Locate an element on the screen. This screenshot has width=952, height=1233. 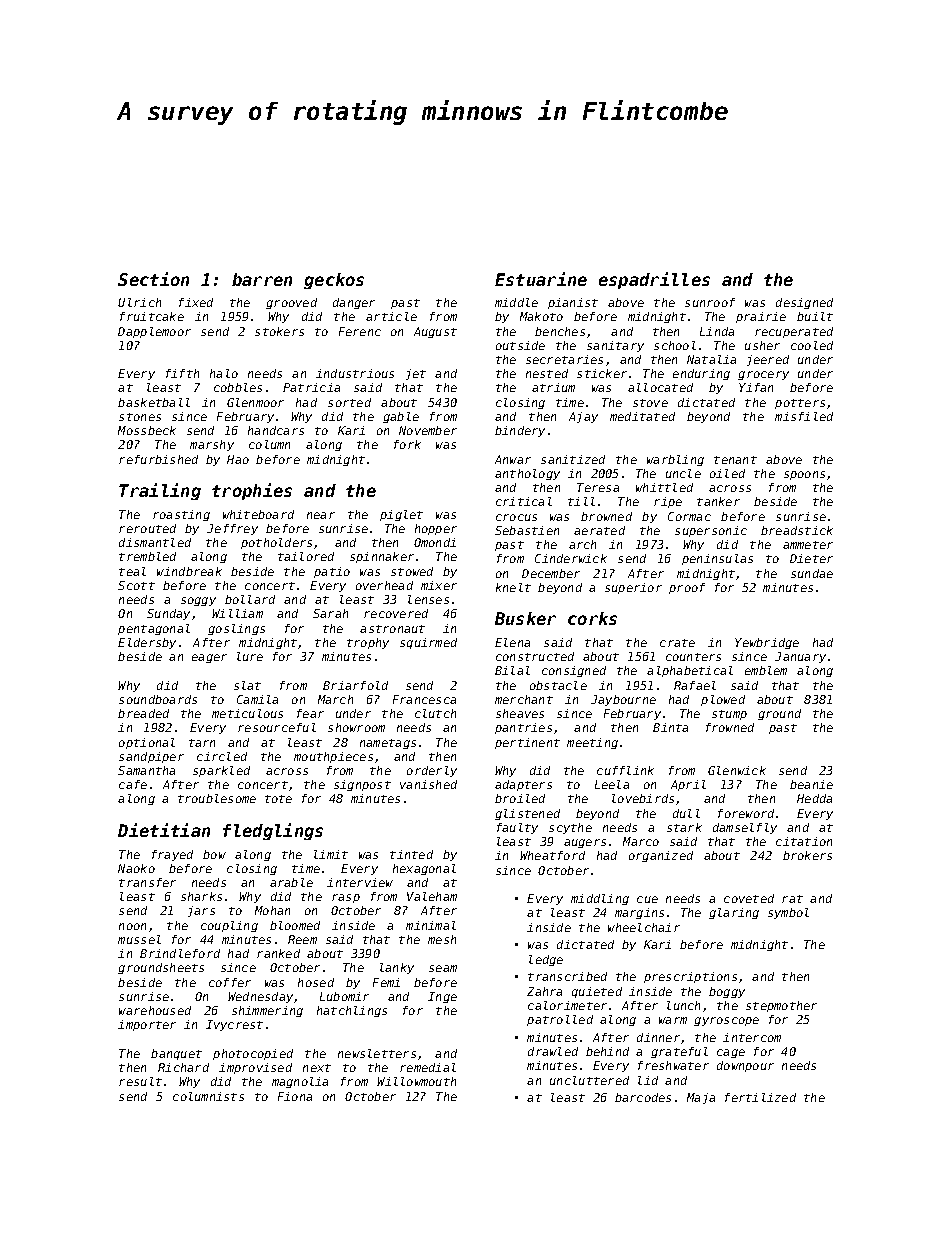
potters is located at coordinates (800, 404).
